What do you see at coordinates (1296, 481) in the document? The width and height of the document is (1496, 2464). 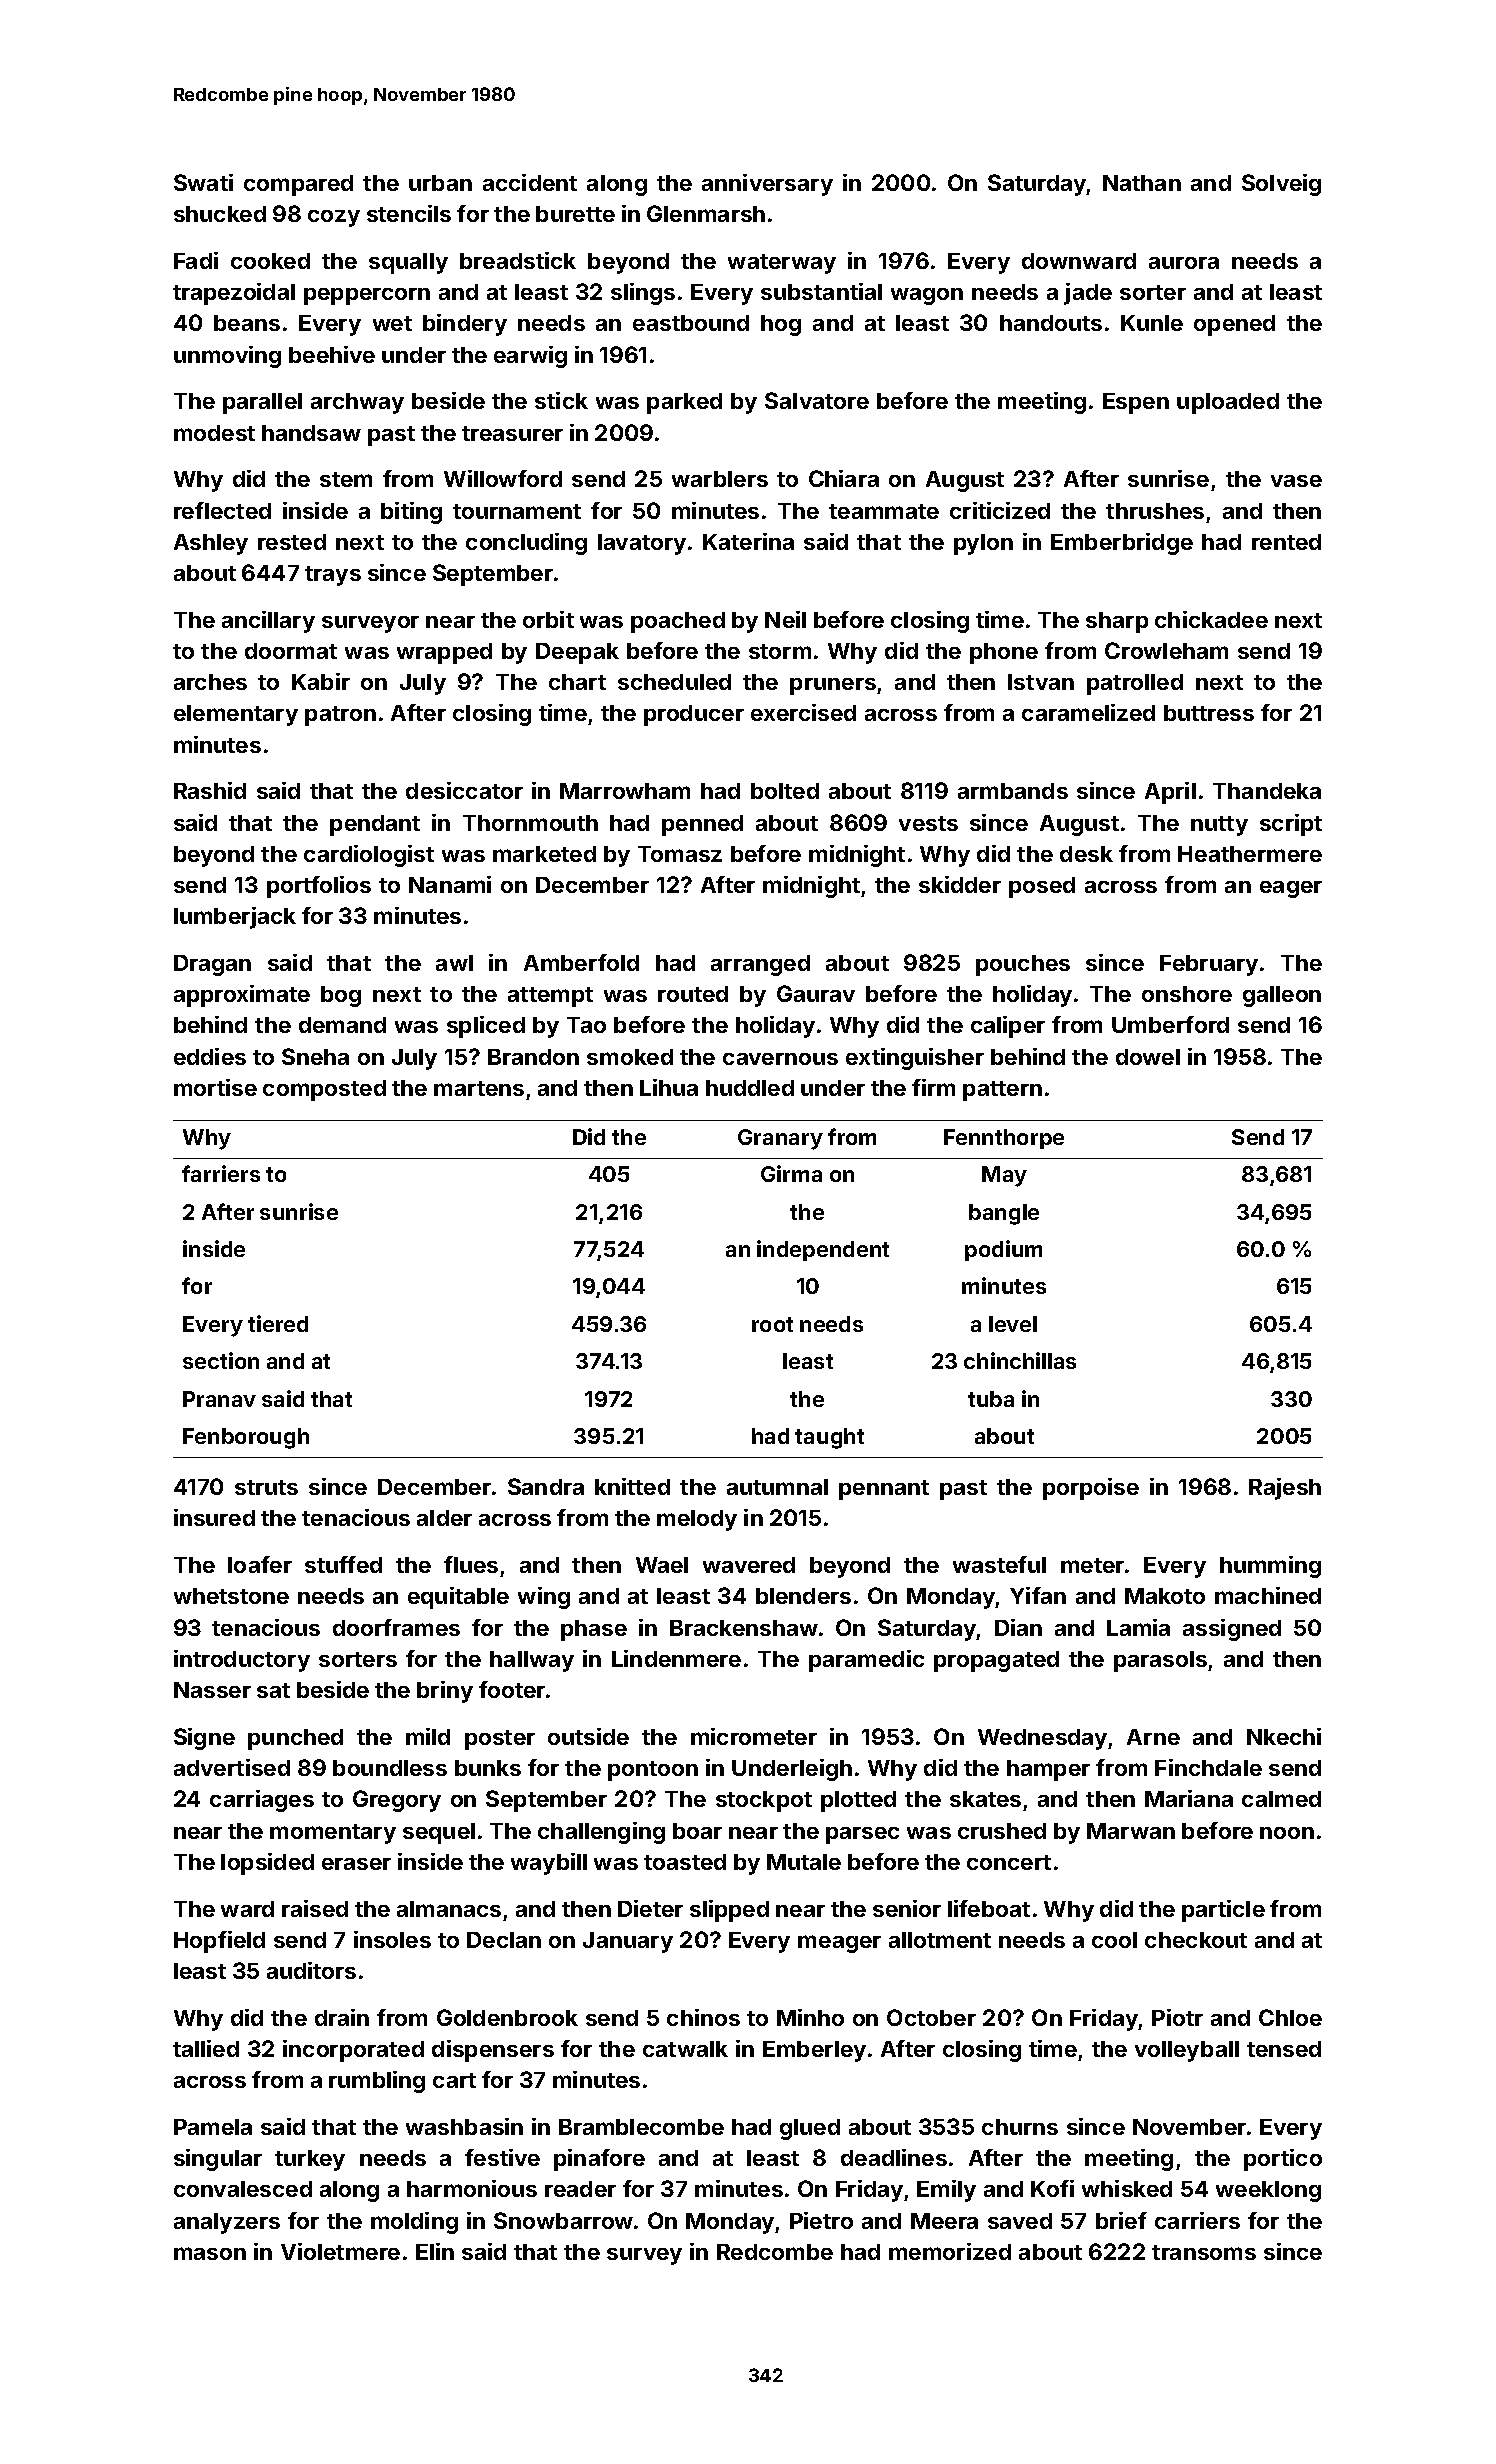 I see `vase` at bounding box center [1296, 481].
